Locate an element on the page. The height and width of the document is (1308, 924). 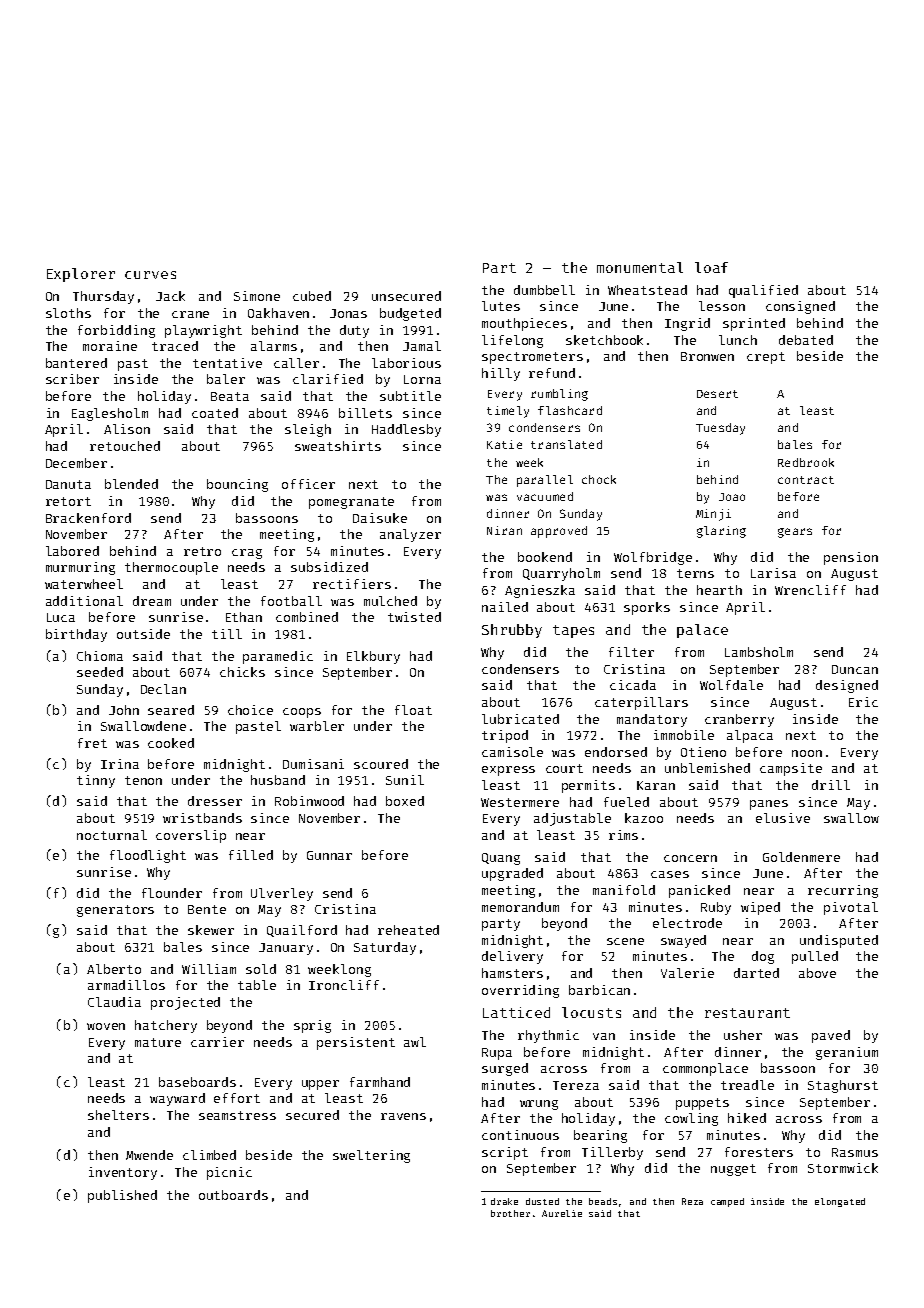
moraine is located at coordinates (110, 346).
